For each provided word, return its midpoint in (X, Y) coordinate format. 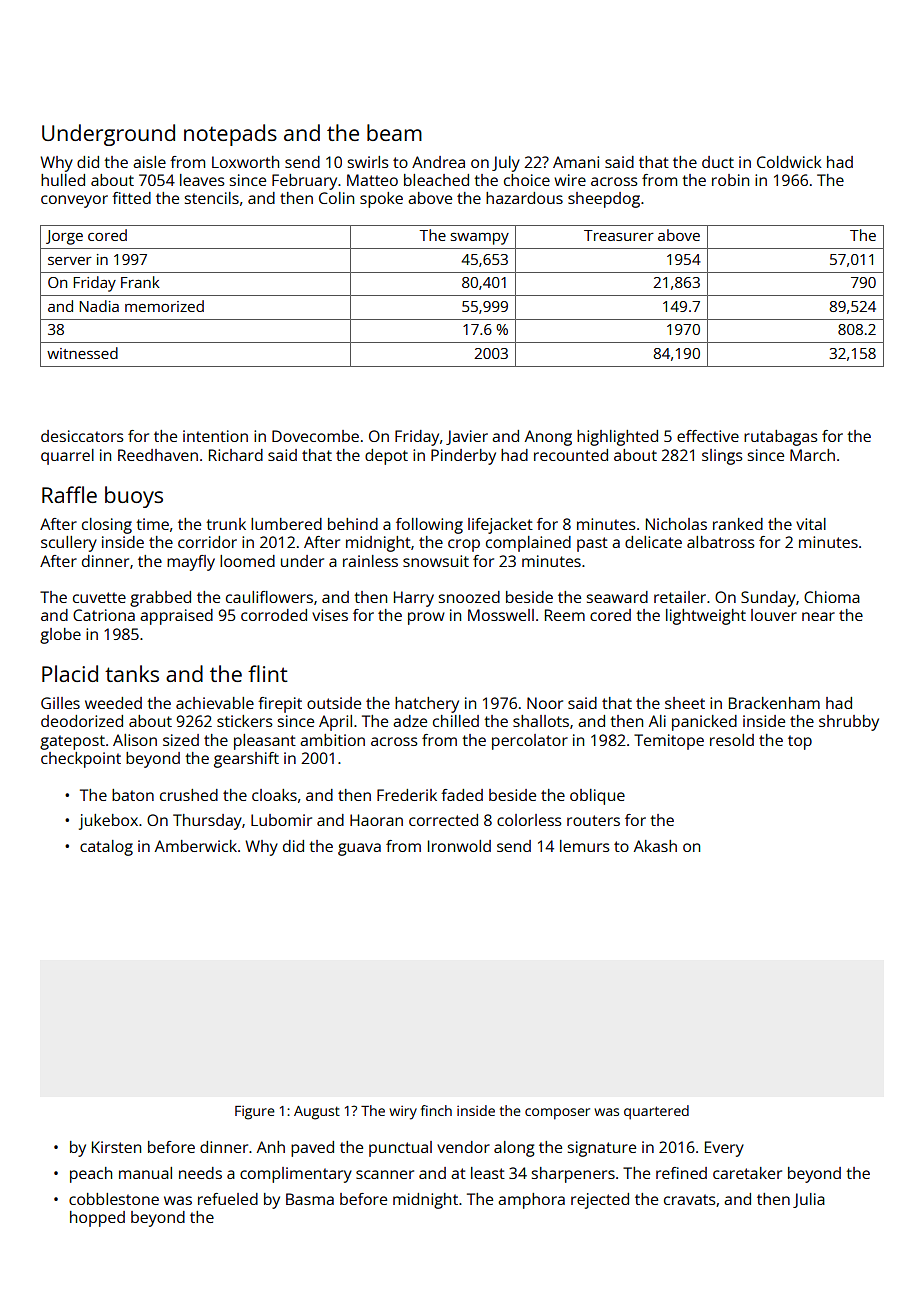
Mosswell (501, 615)
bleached (436, 180)
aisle (149, 162)
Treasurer (619, 235)
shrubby (849, 723)
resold (732, 740)
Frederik (407, 795)
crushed (189, 795)
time (152, 524)
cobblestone (114, 1199)
